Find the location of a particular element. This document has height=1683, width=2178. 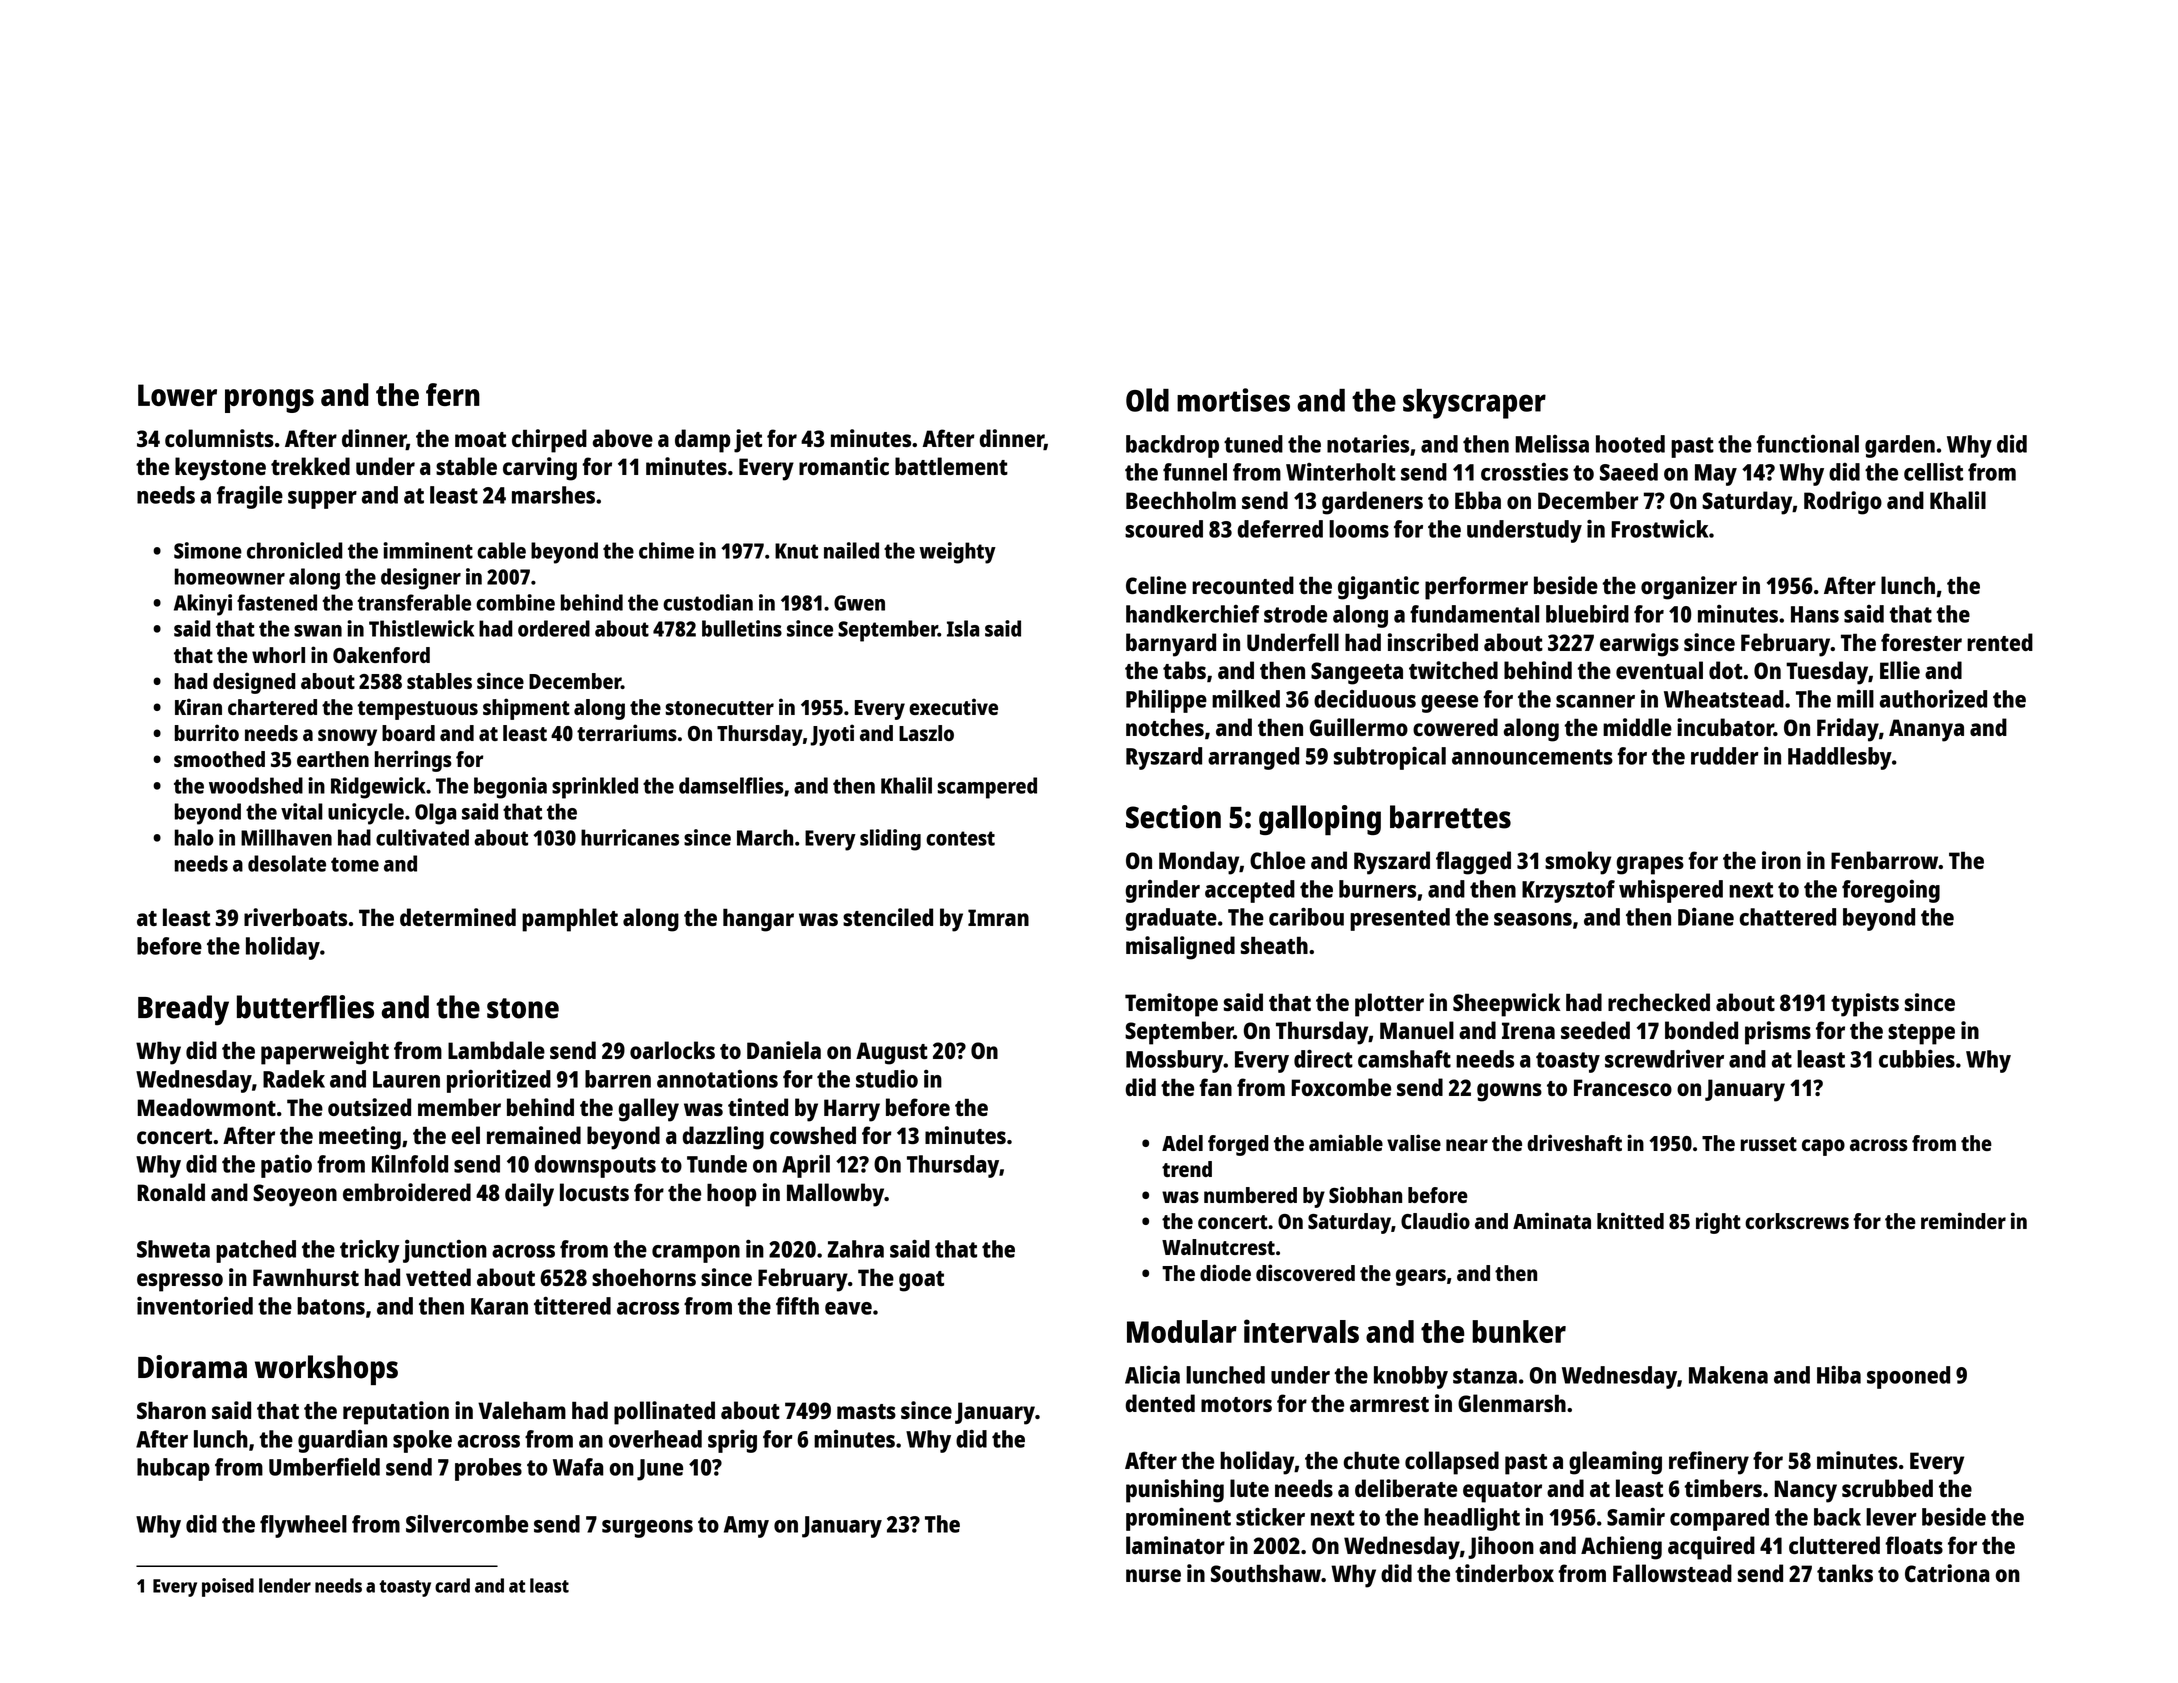

Fenbarrow is located at coordinates (1885, 860).
